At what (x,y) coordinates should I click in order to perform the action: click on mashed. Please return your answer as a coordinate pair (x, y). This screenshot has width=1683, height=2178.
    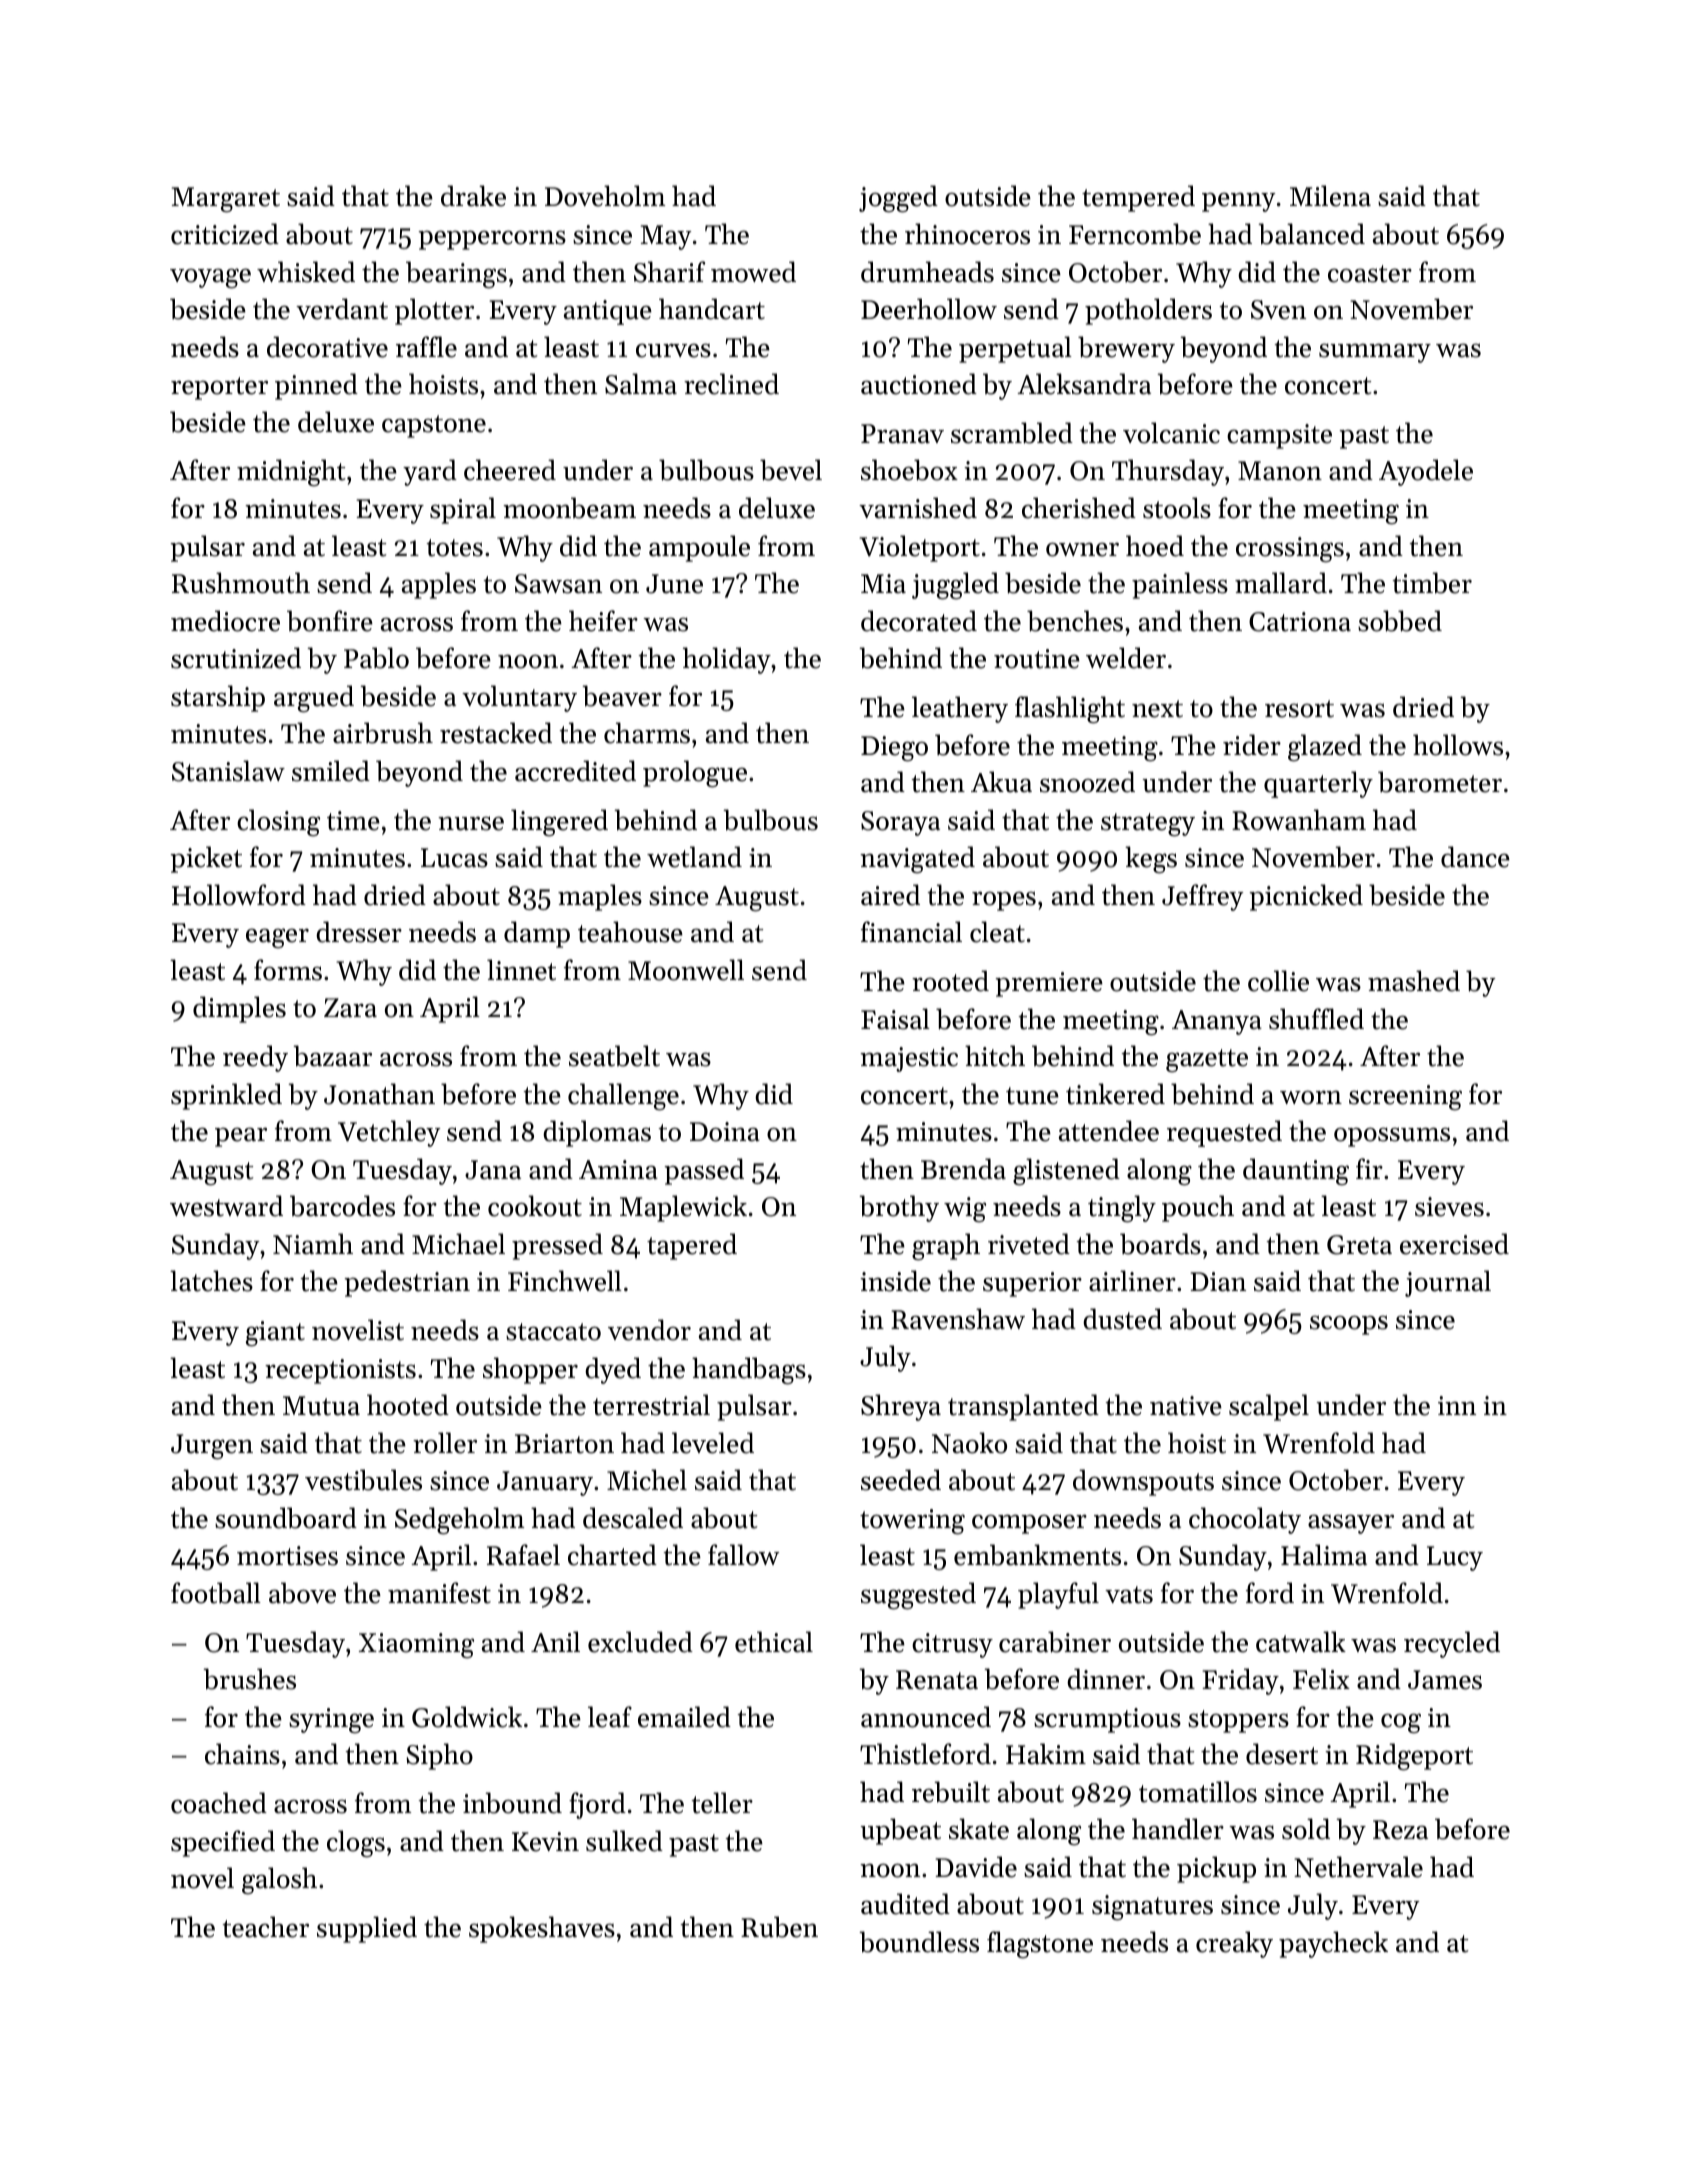
    Looking at the image, I should click on (1414, 981).
